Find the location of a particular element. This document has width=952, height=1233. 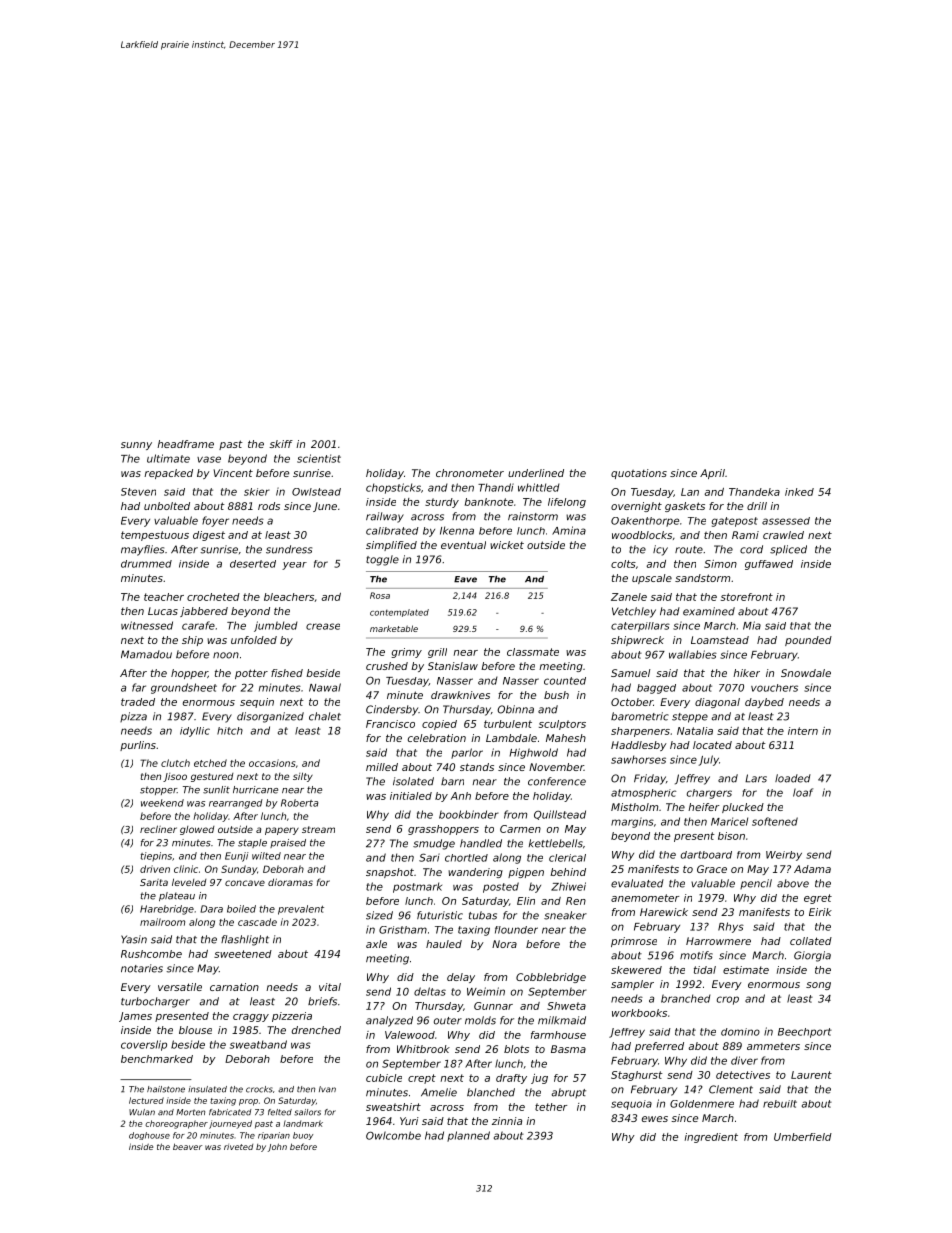

Weirby is located at coordinates (784, 856).
